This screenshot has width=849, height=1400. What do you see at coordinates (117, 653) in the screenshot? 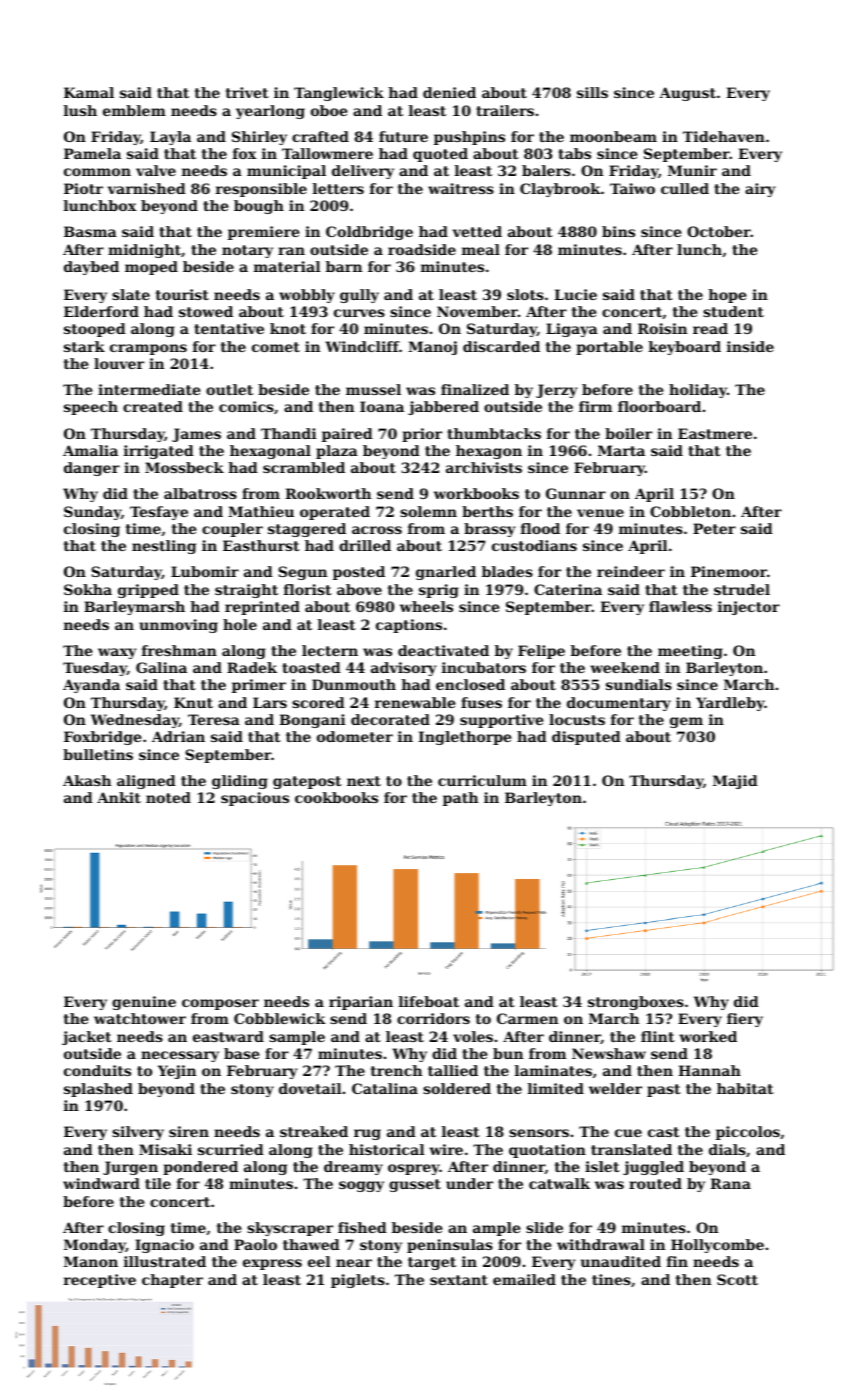
I see `waxy` at bounding box center [117, 653].
